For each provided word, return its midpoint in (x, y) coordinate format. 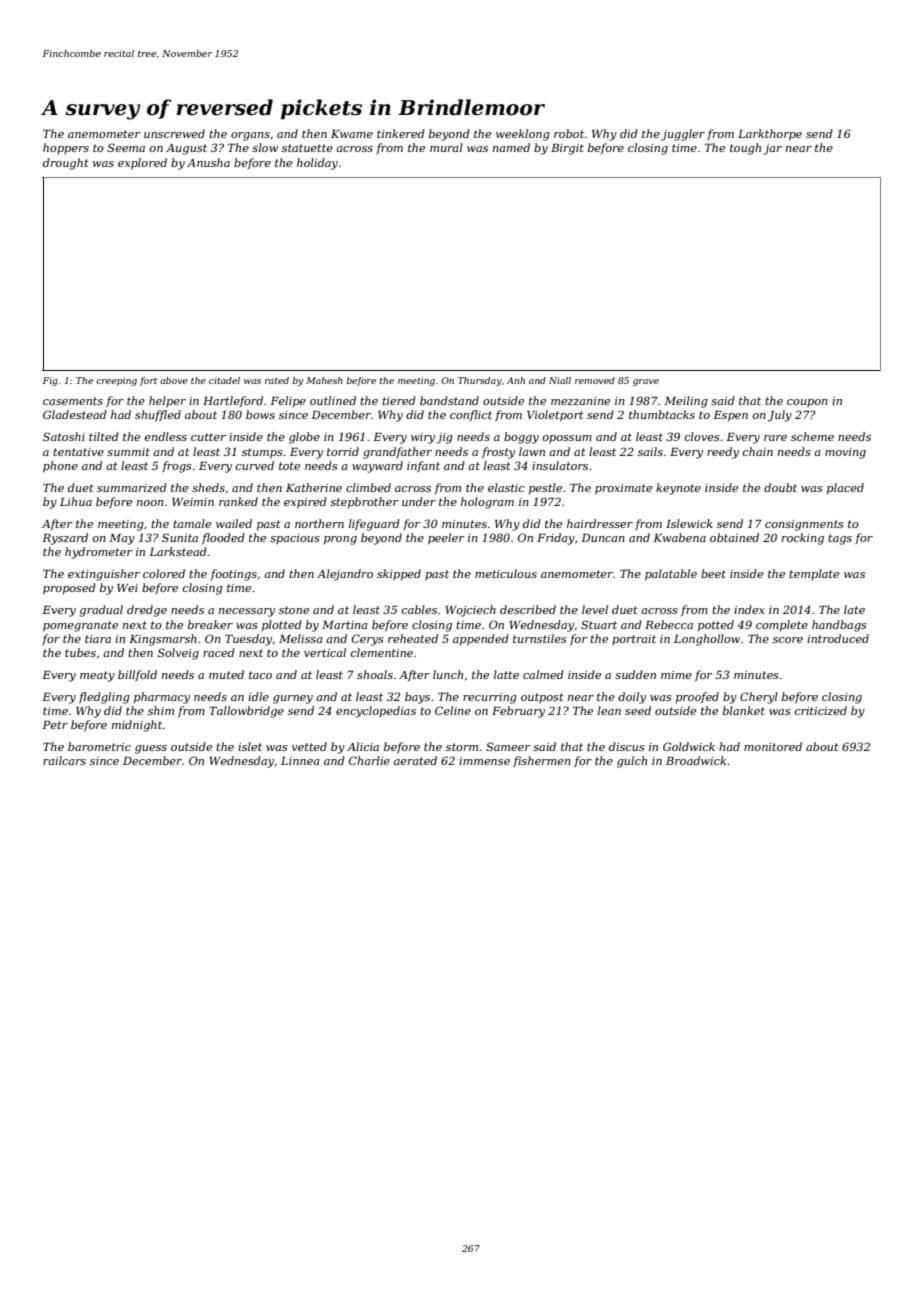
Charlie (369, 760)
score (788, 640)
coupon (807, 403)
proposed (69, 589)
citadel (224, 380)
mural (446, 147)
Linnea (300, 761)
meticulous (506, 573)
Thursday (480, 381)
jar (772, 149)
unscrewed (174, 133)
